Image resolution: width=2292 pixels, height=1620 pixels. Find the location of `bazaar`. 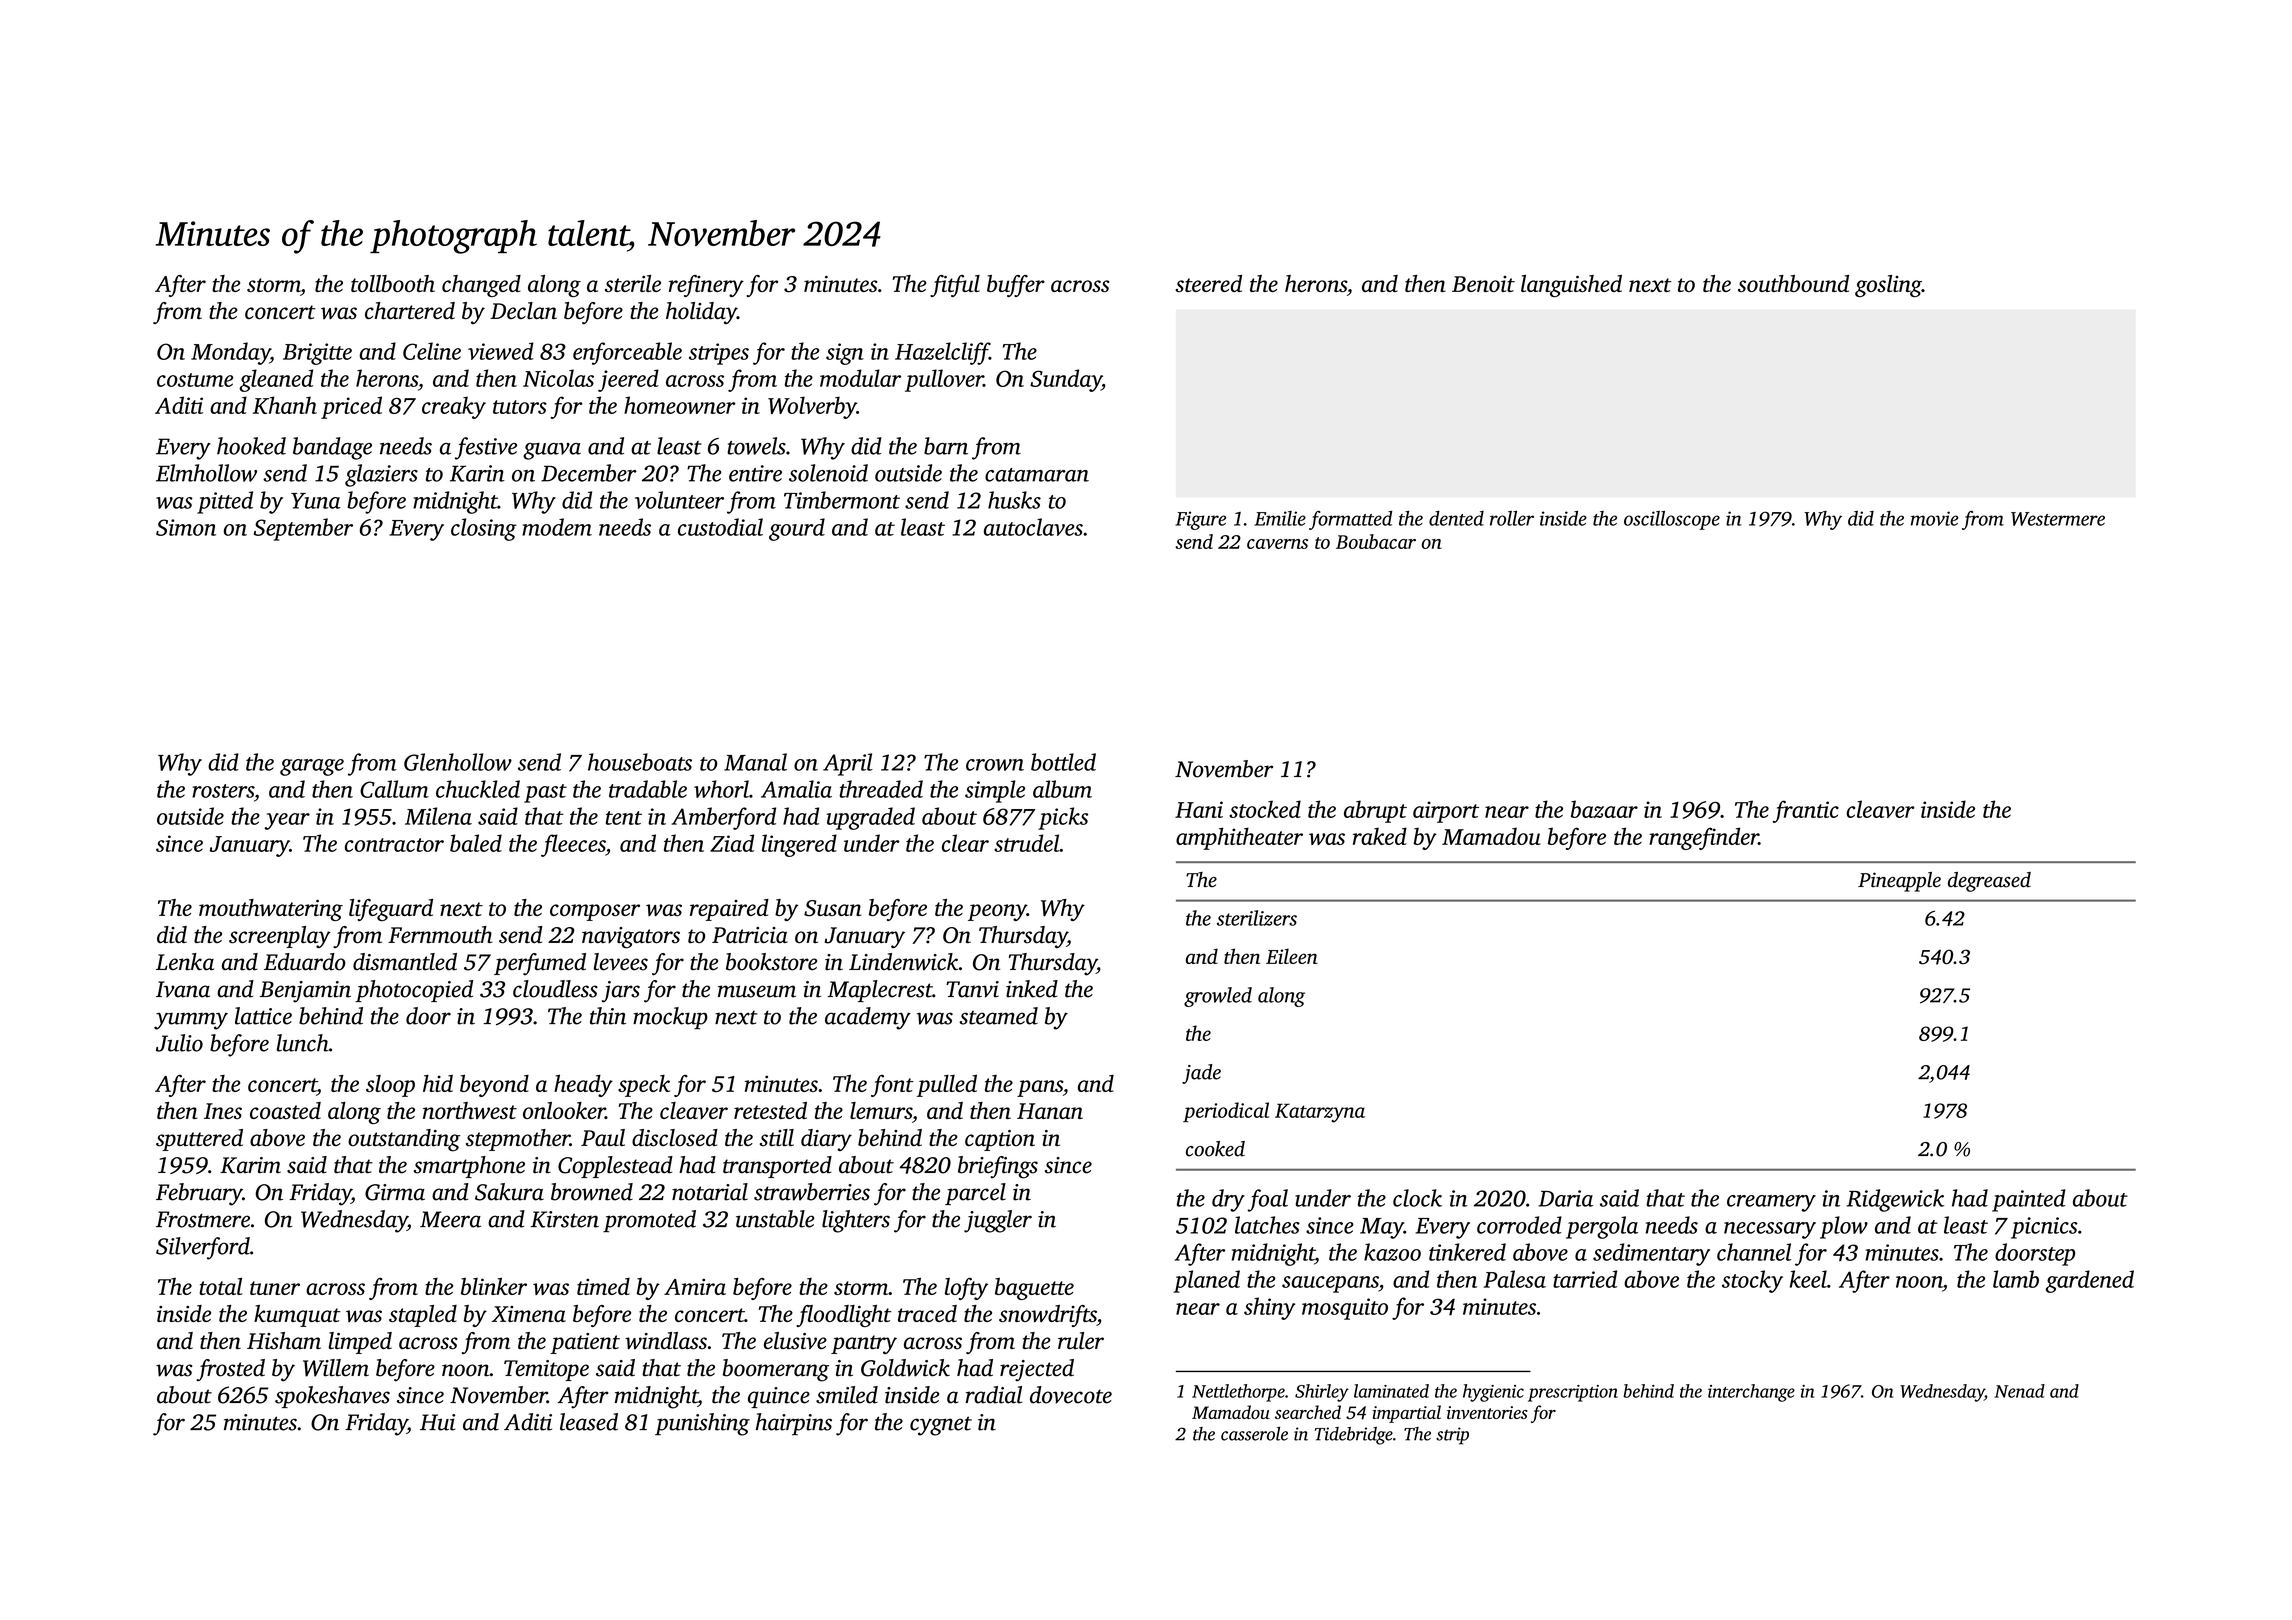

bazaar is located at coordinates (1604, 809).
